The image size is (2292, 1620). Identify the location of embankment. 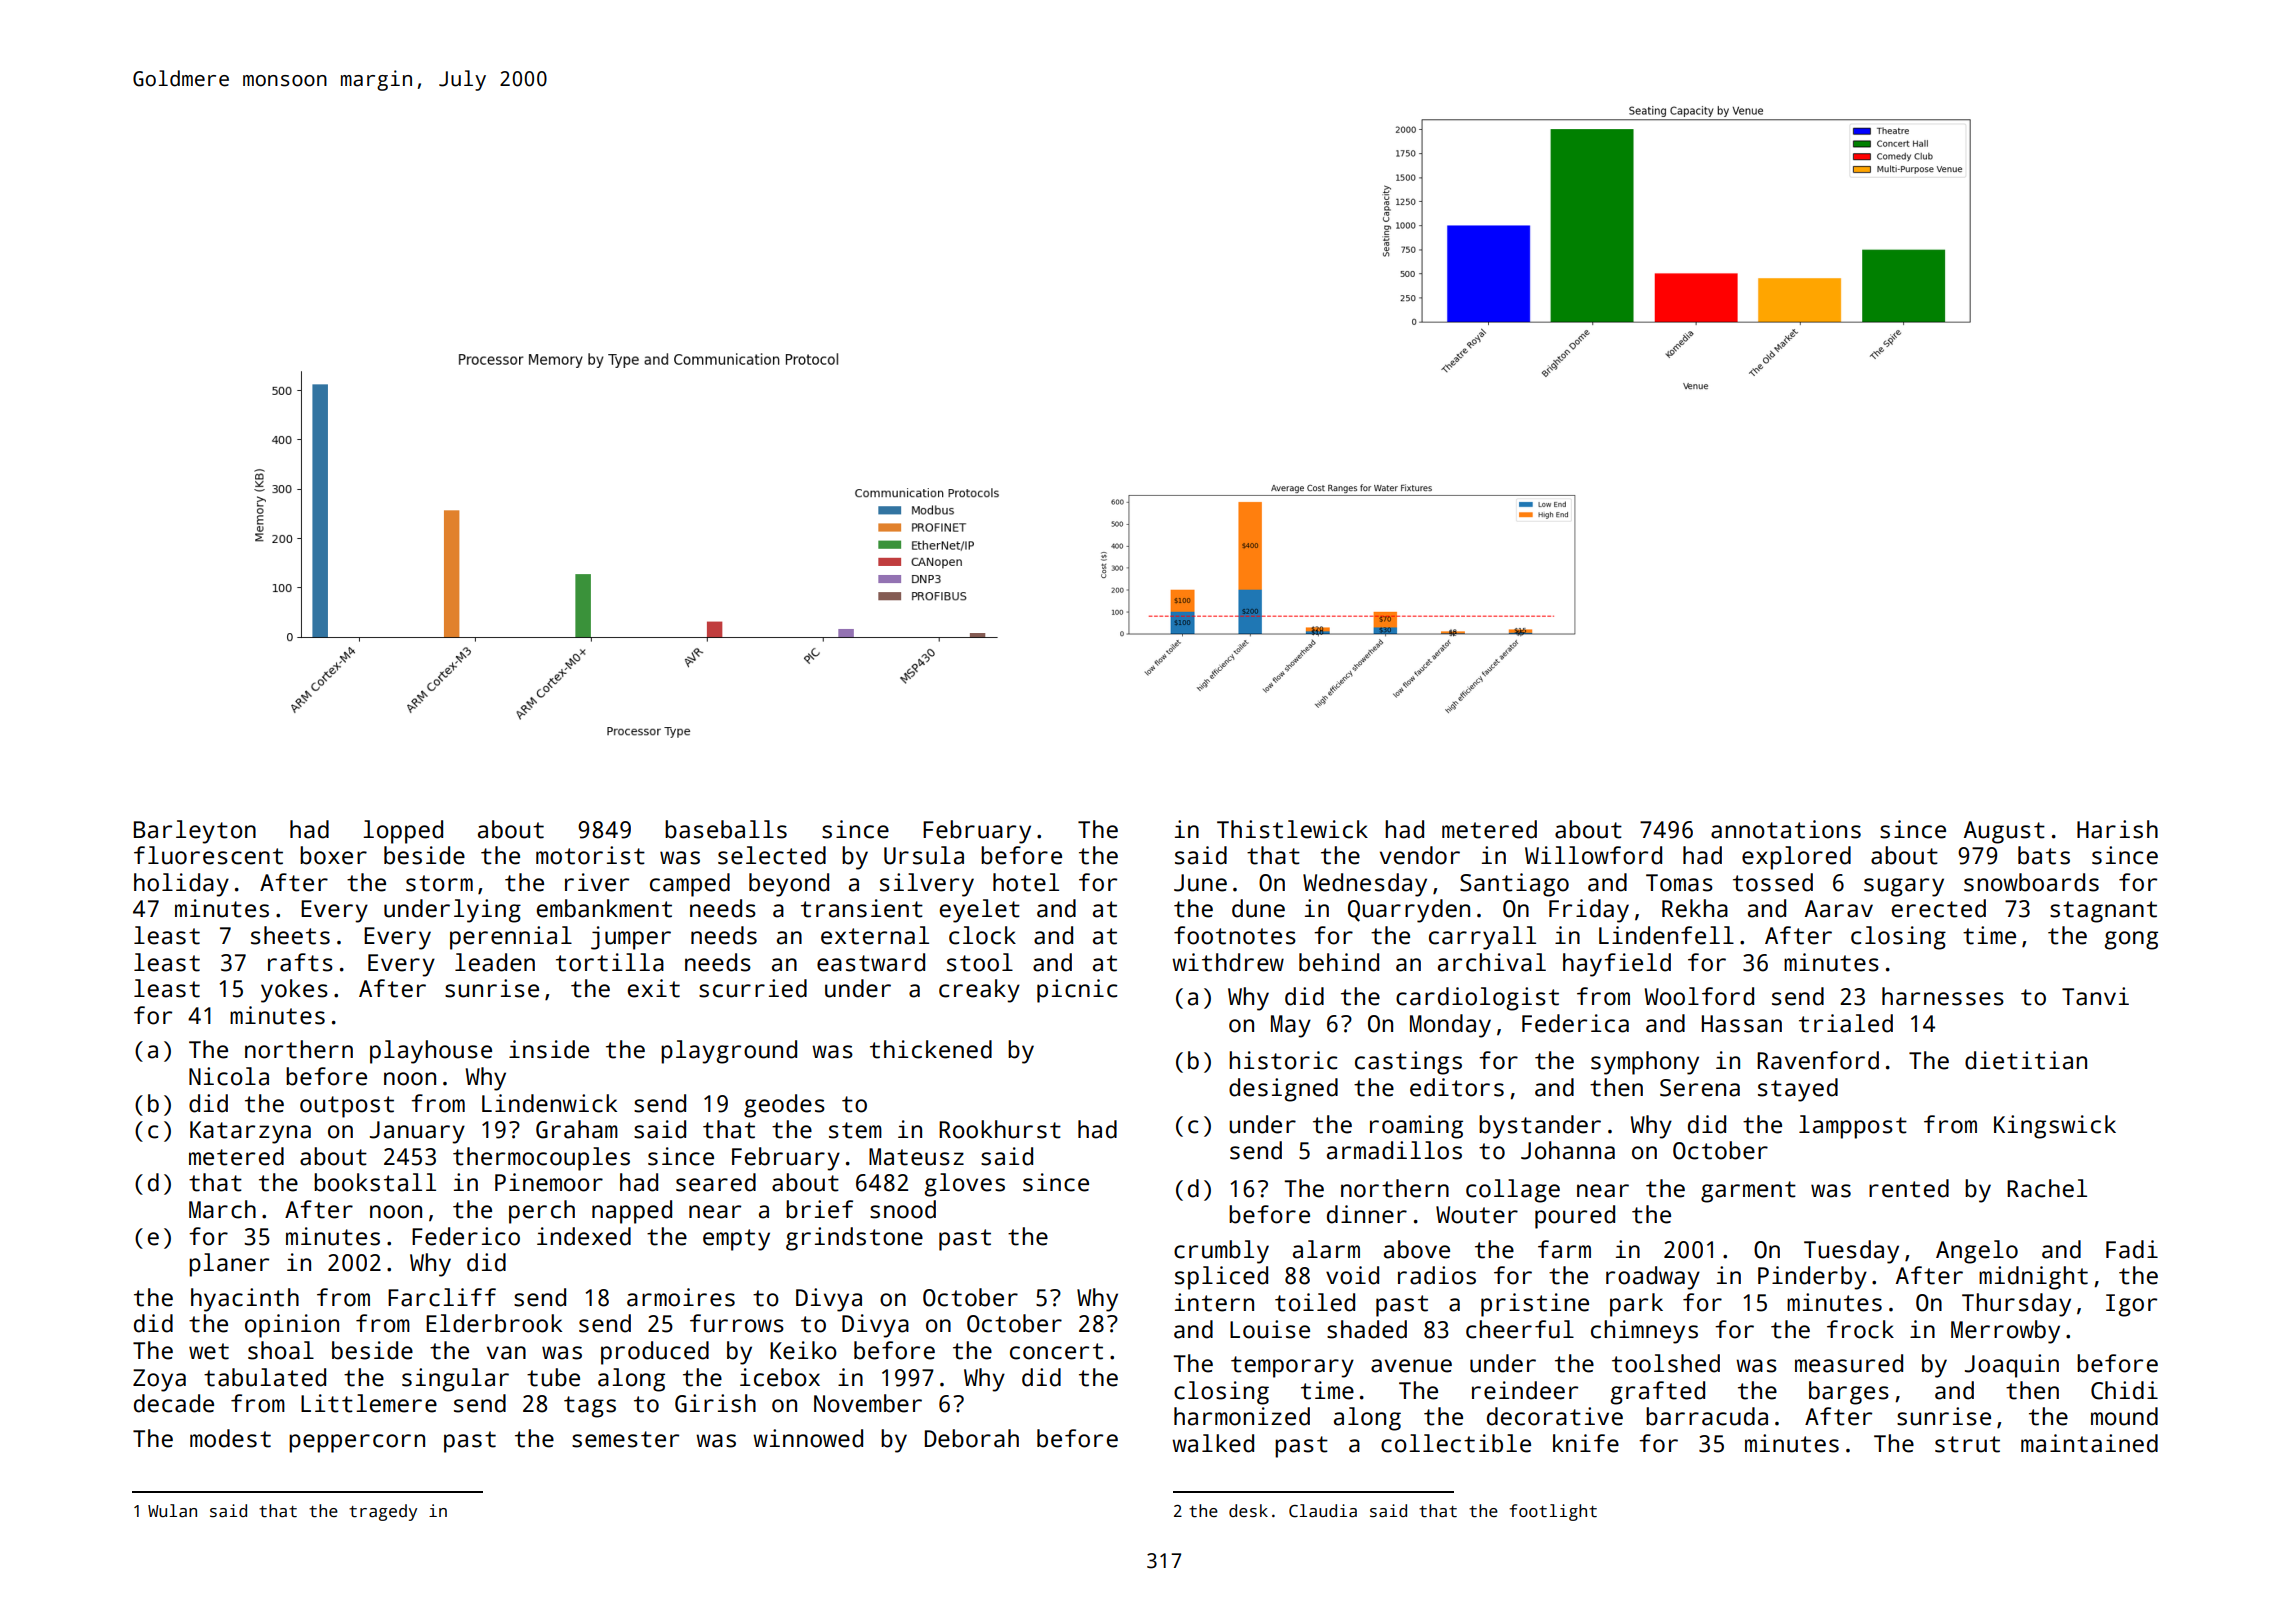
(604, 908).
